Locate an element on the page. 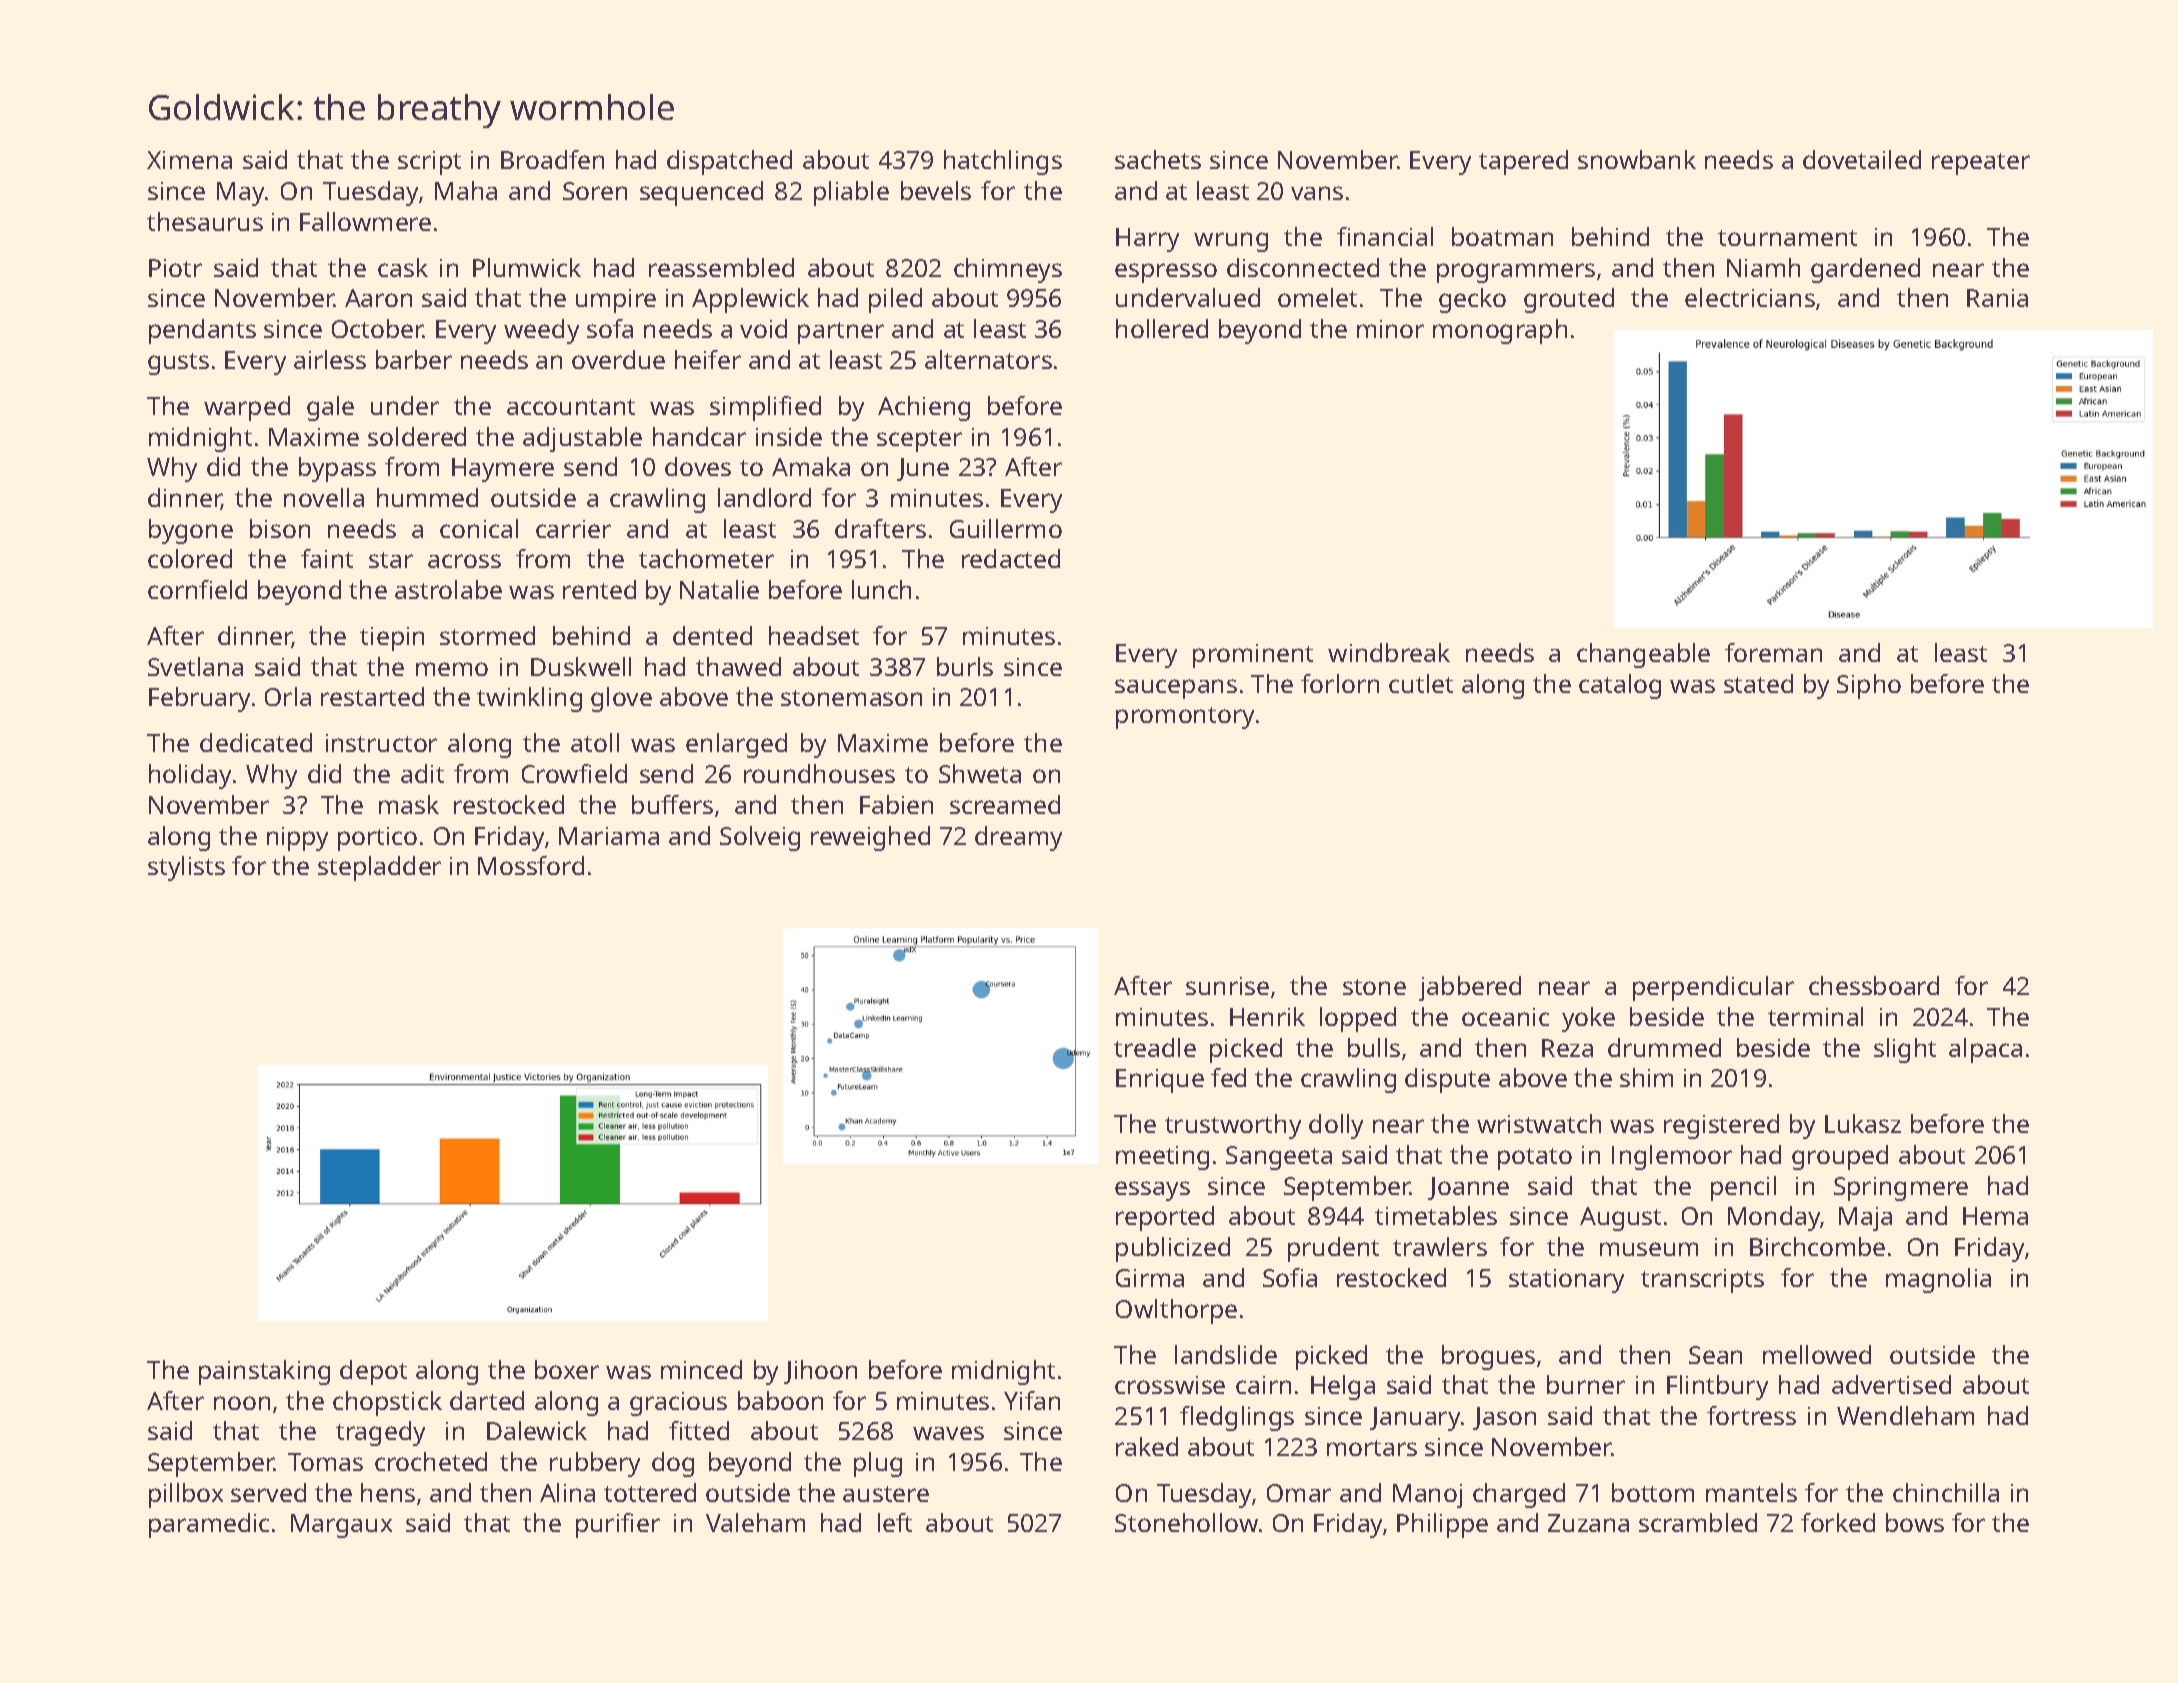 The height and width of the image is (1683, 2178). drummed is located at coordinates (1664, 1047).
